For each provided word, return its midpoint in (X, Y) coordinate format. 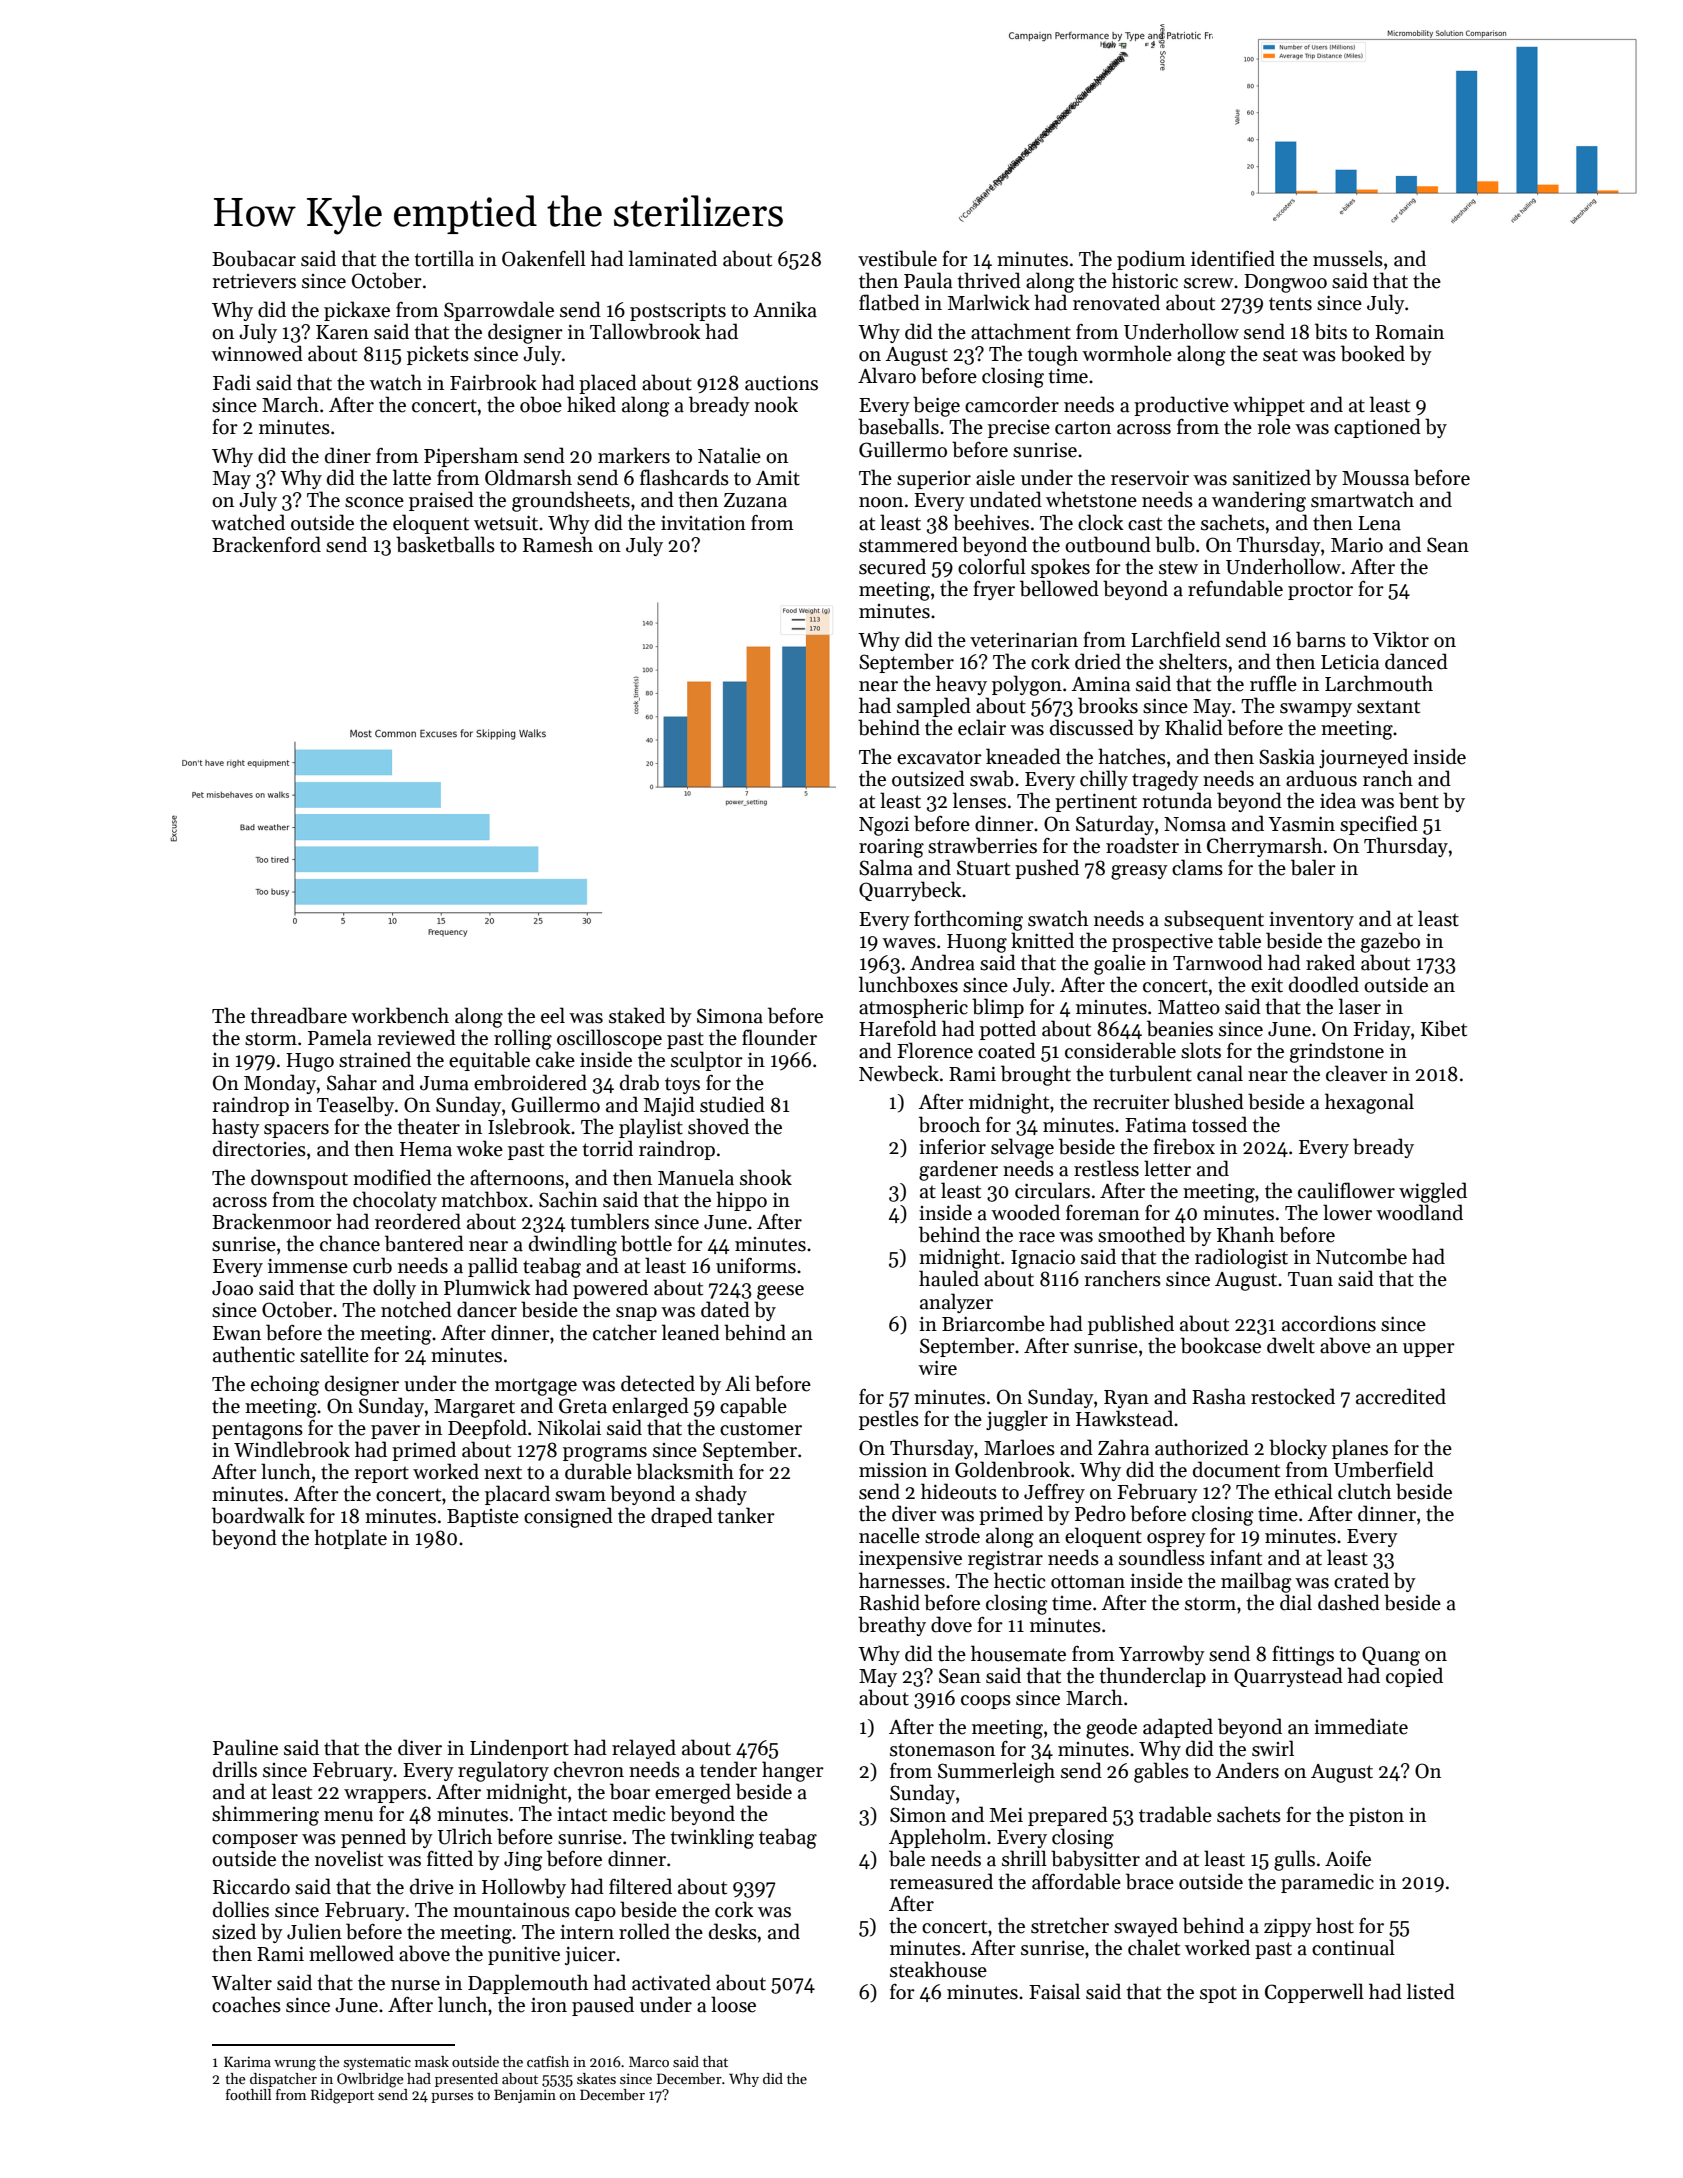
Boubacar (254, 258)
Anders (1247, 1770)
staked (637, 1015)
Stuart (983, 868)
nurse (415, 1985)
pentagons (257, 1431)
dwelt (1291, 1345)
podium (1151, 260)
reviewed (416, 1037)
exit (1267, 985)
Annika (785, 309)
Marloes (1019, 1447)
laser (1360, 1006)
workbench (400, 1015)
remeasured (941, 1881)
